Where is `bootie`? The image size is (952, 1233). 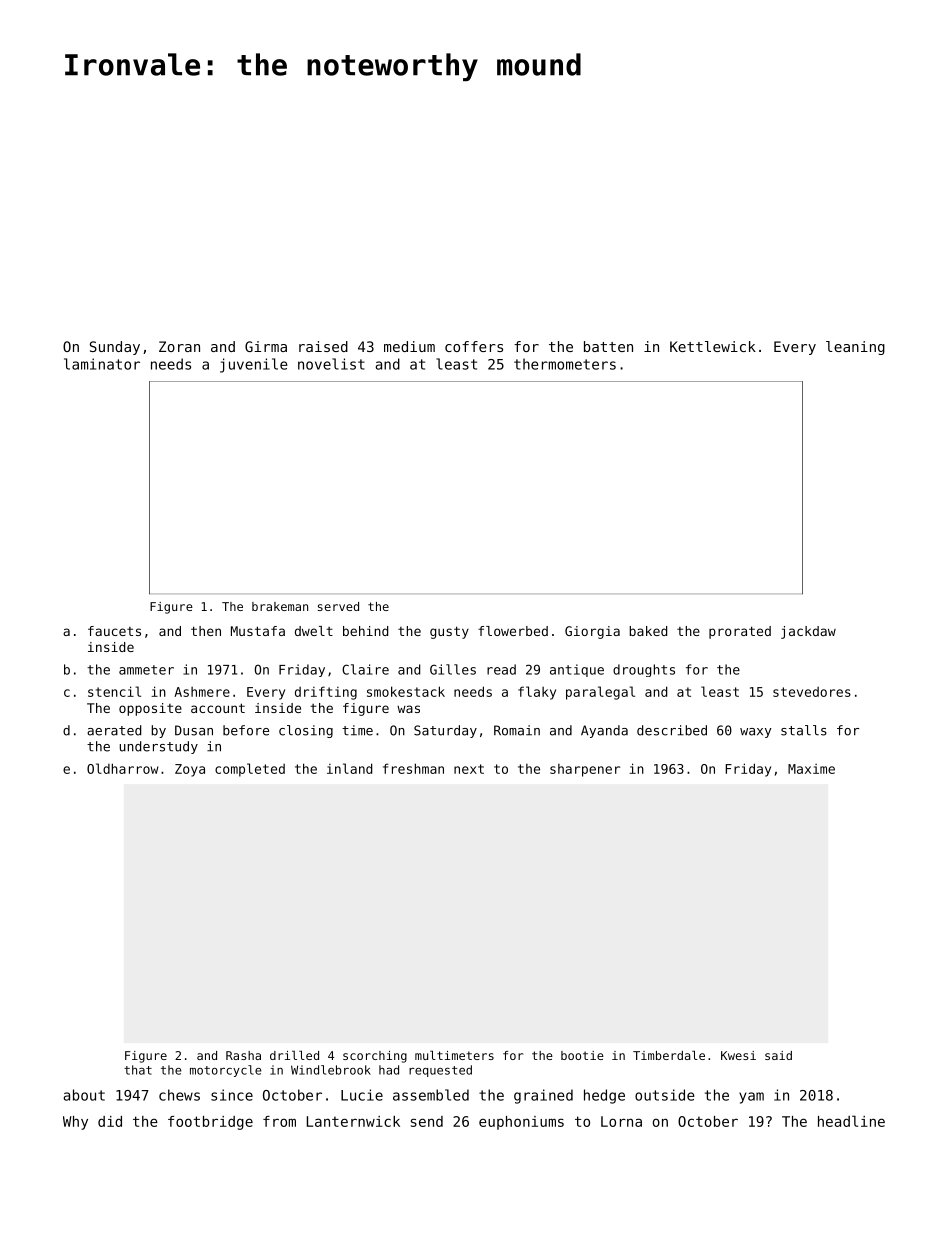 bootie is located at coordinates (582, 1055).
